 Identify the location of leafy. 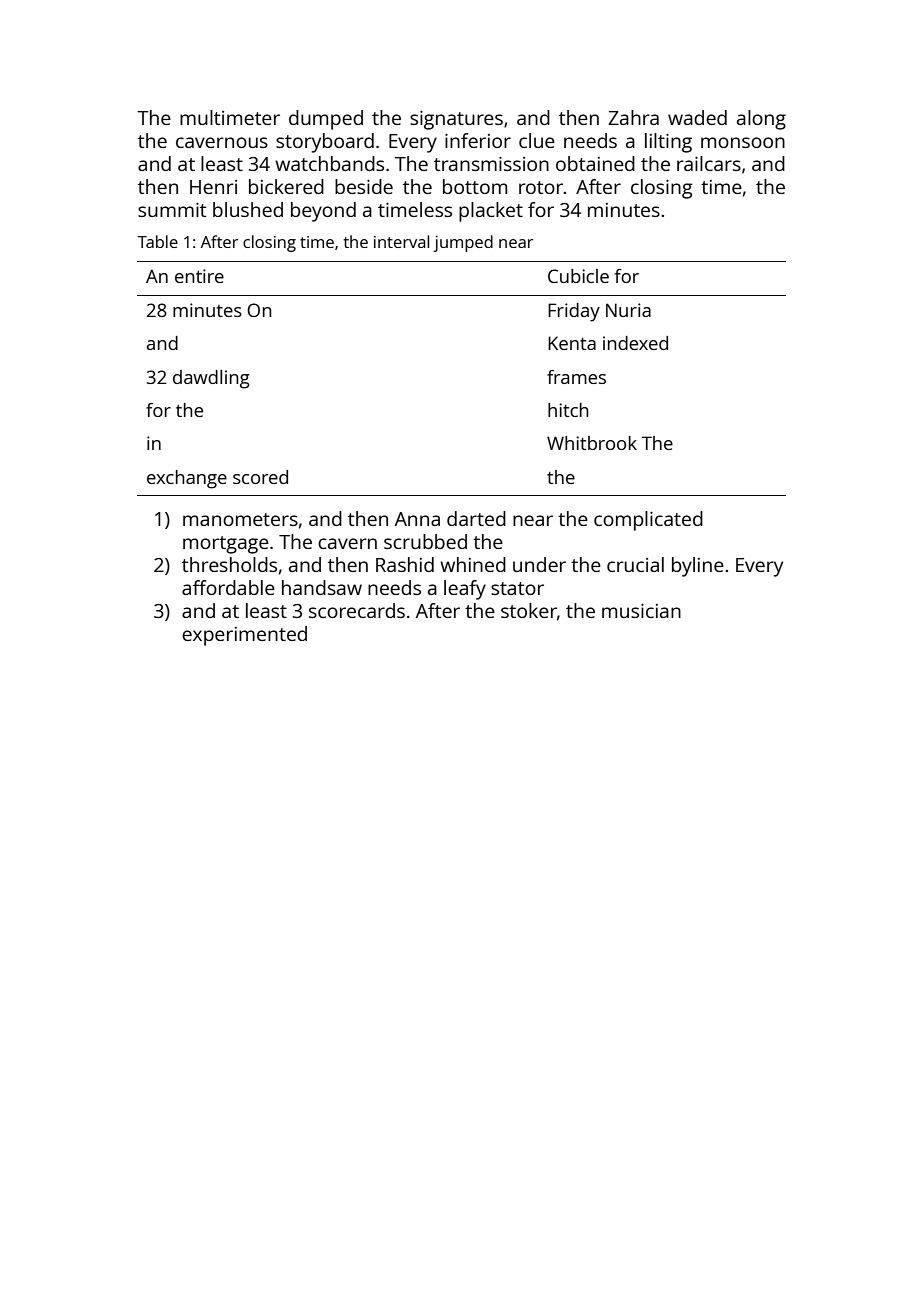
(465, 590).
